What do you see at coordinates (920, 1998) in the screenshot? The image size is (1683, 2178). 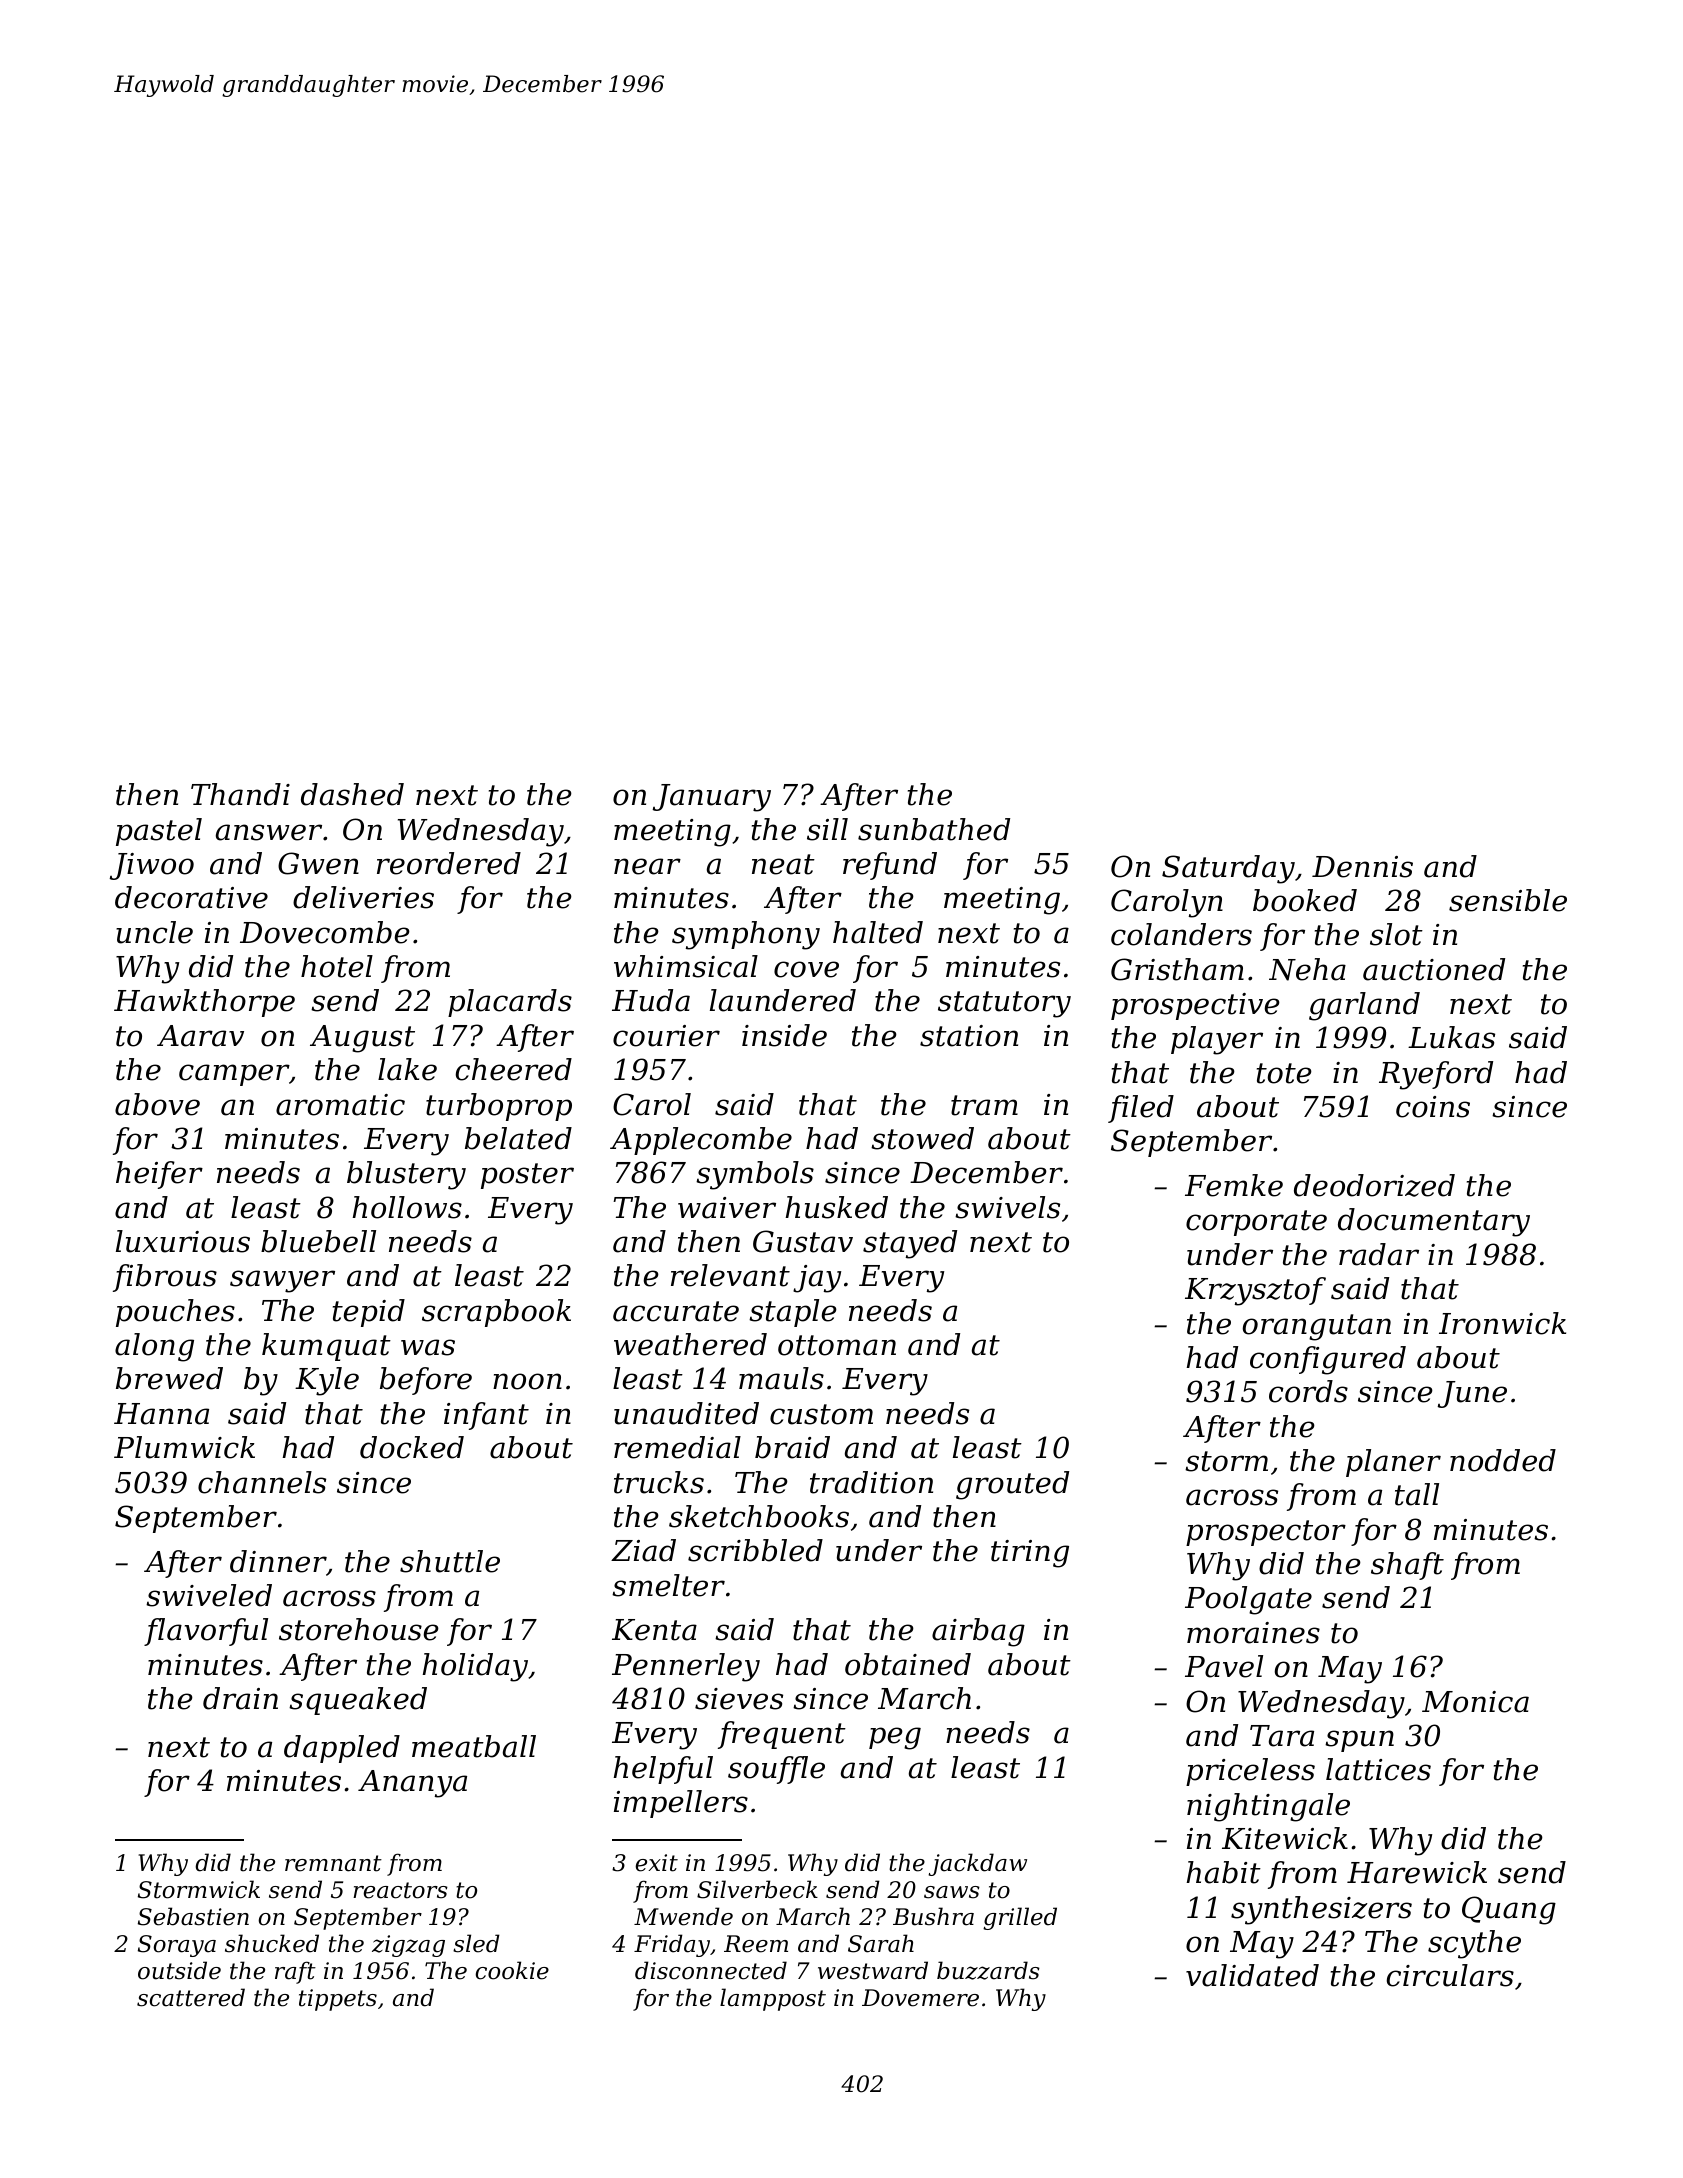 I see `Dovemere` at bounding box center [920, 1998].
